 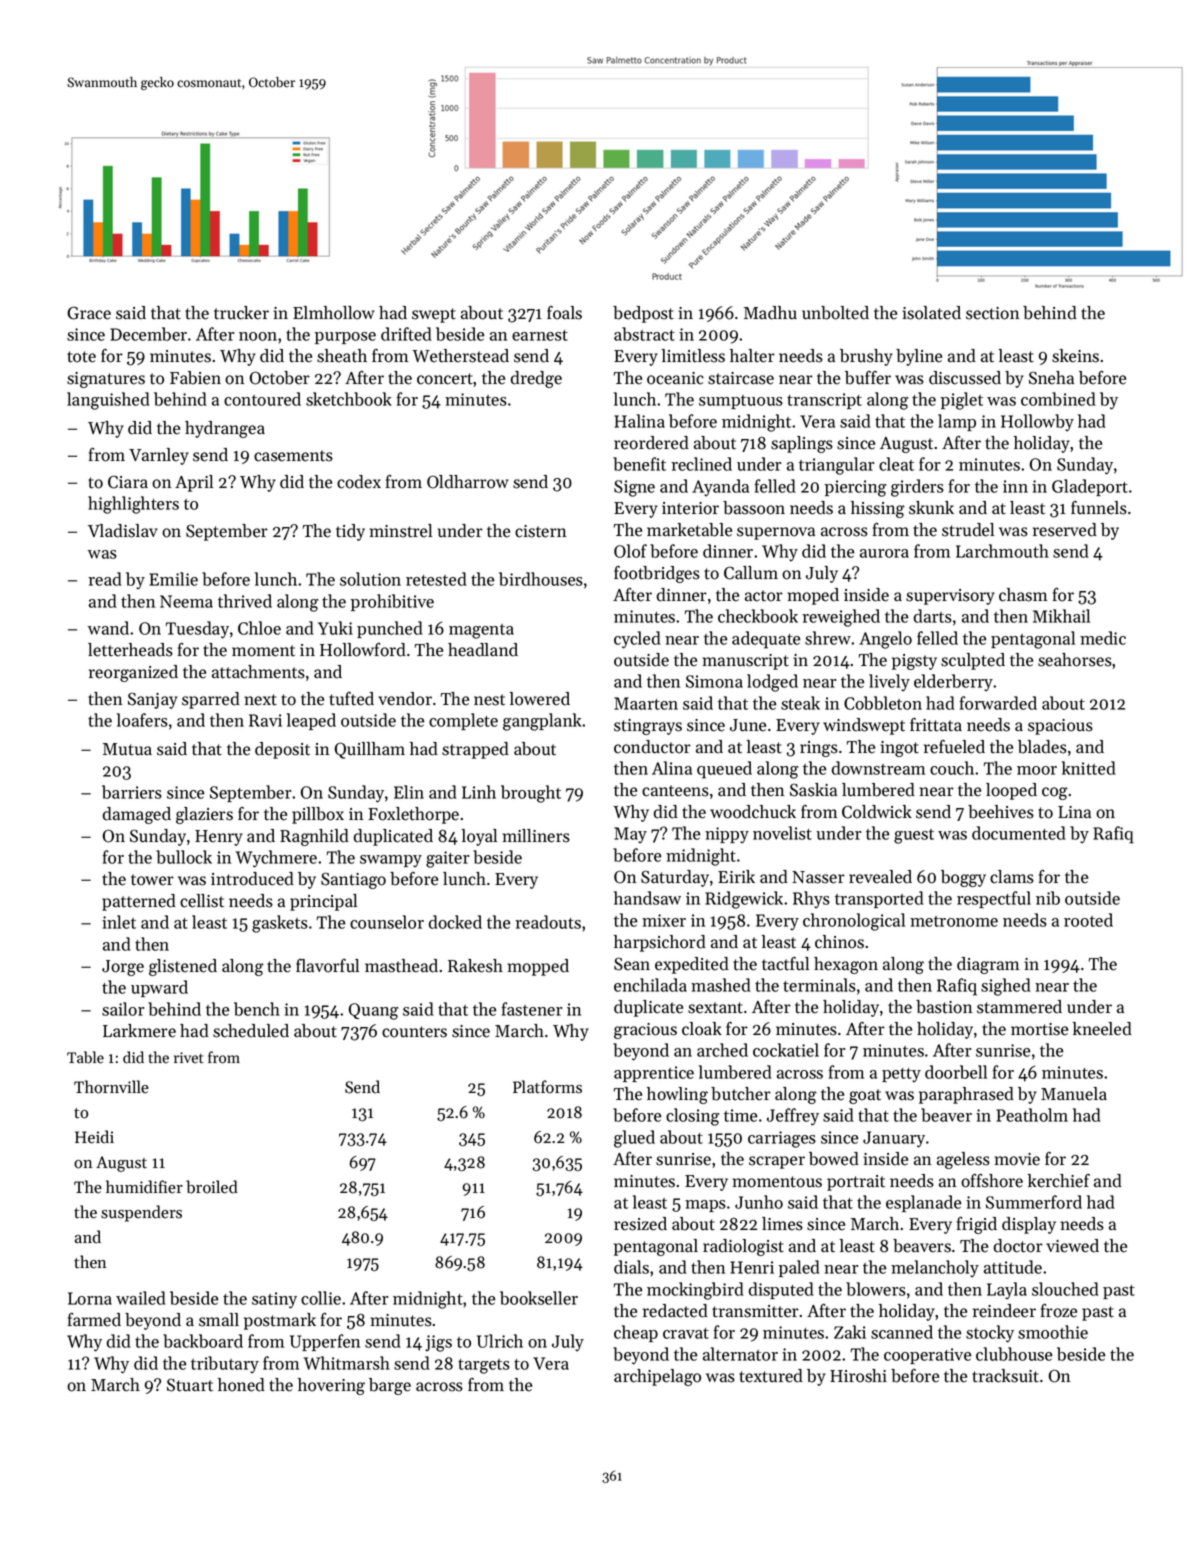 What do you see at coordinates (536, 836) in the screenshot?
I see `milliners` at bounding box center [536, 836].
